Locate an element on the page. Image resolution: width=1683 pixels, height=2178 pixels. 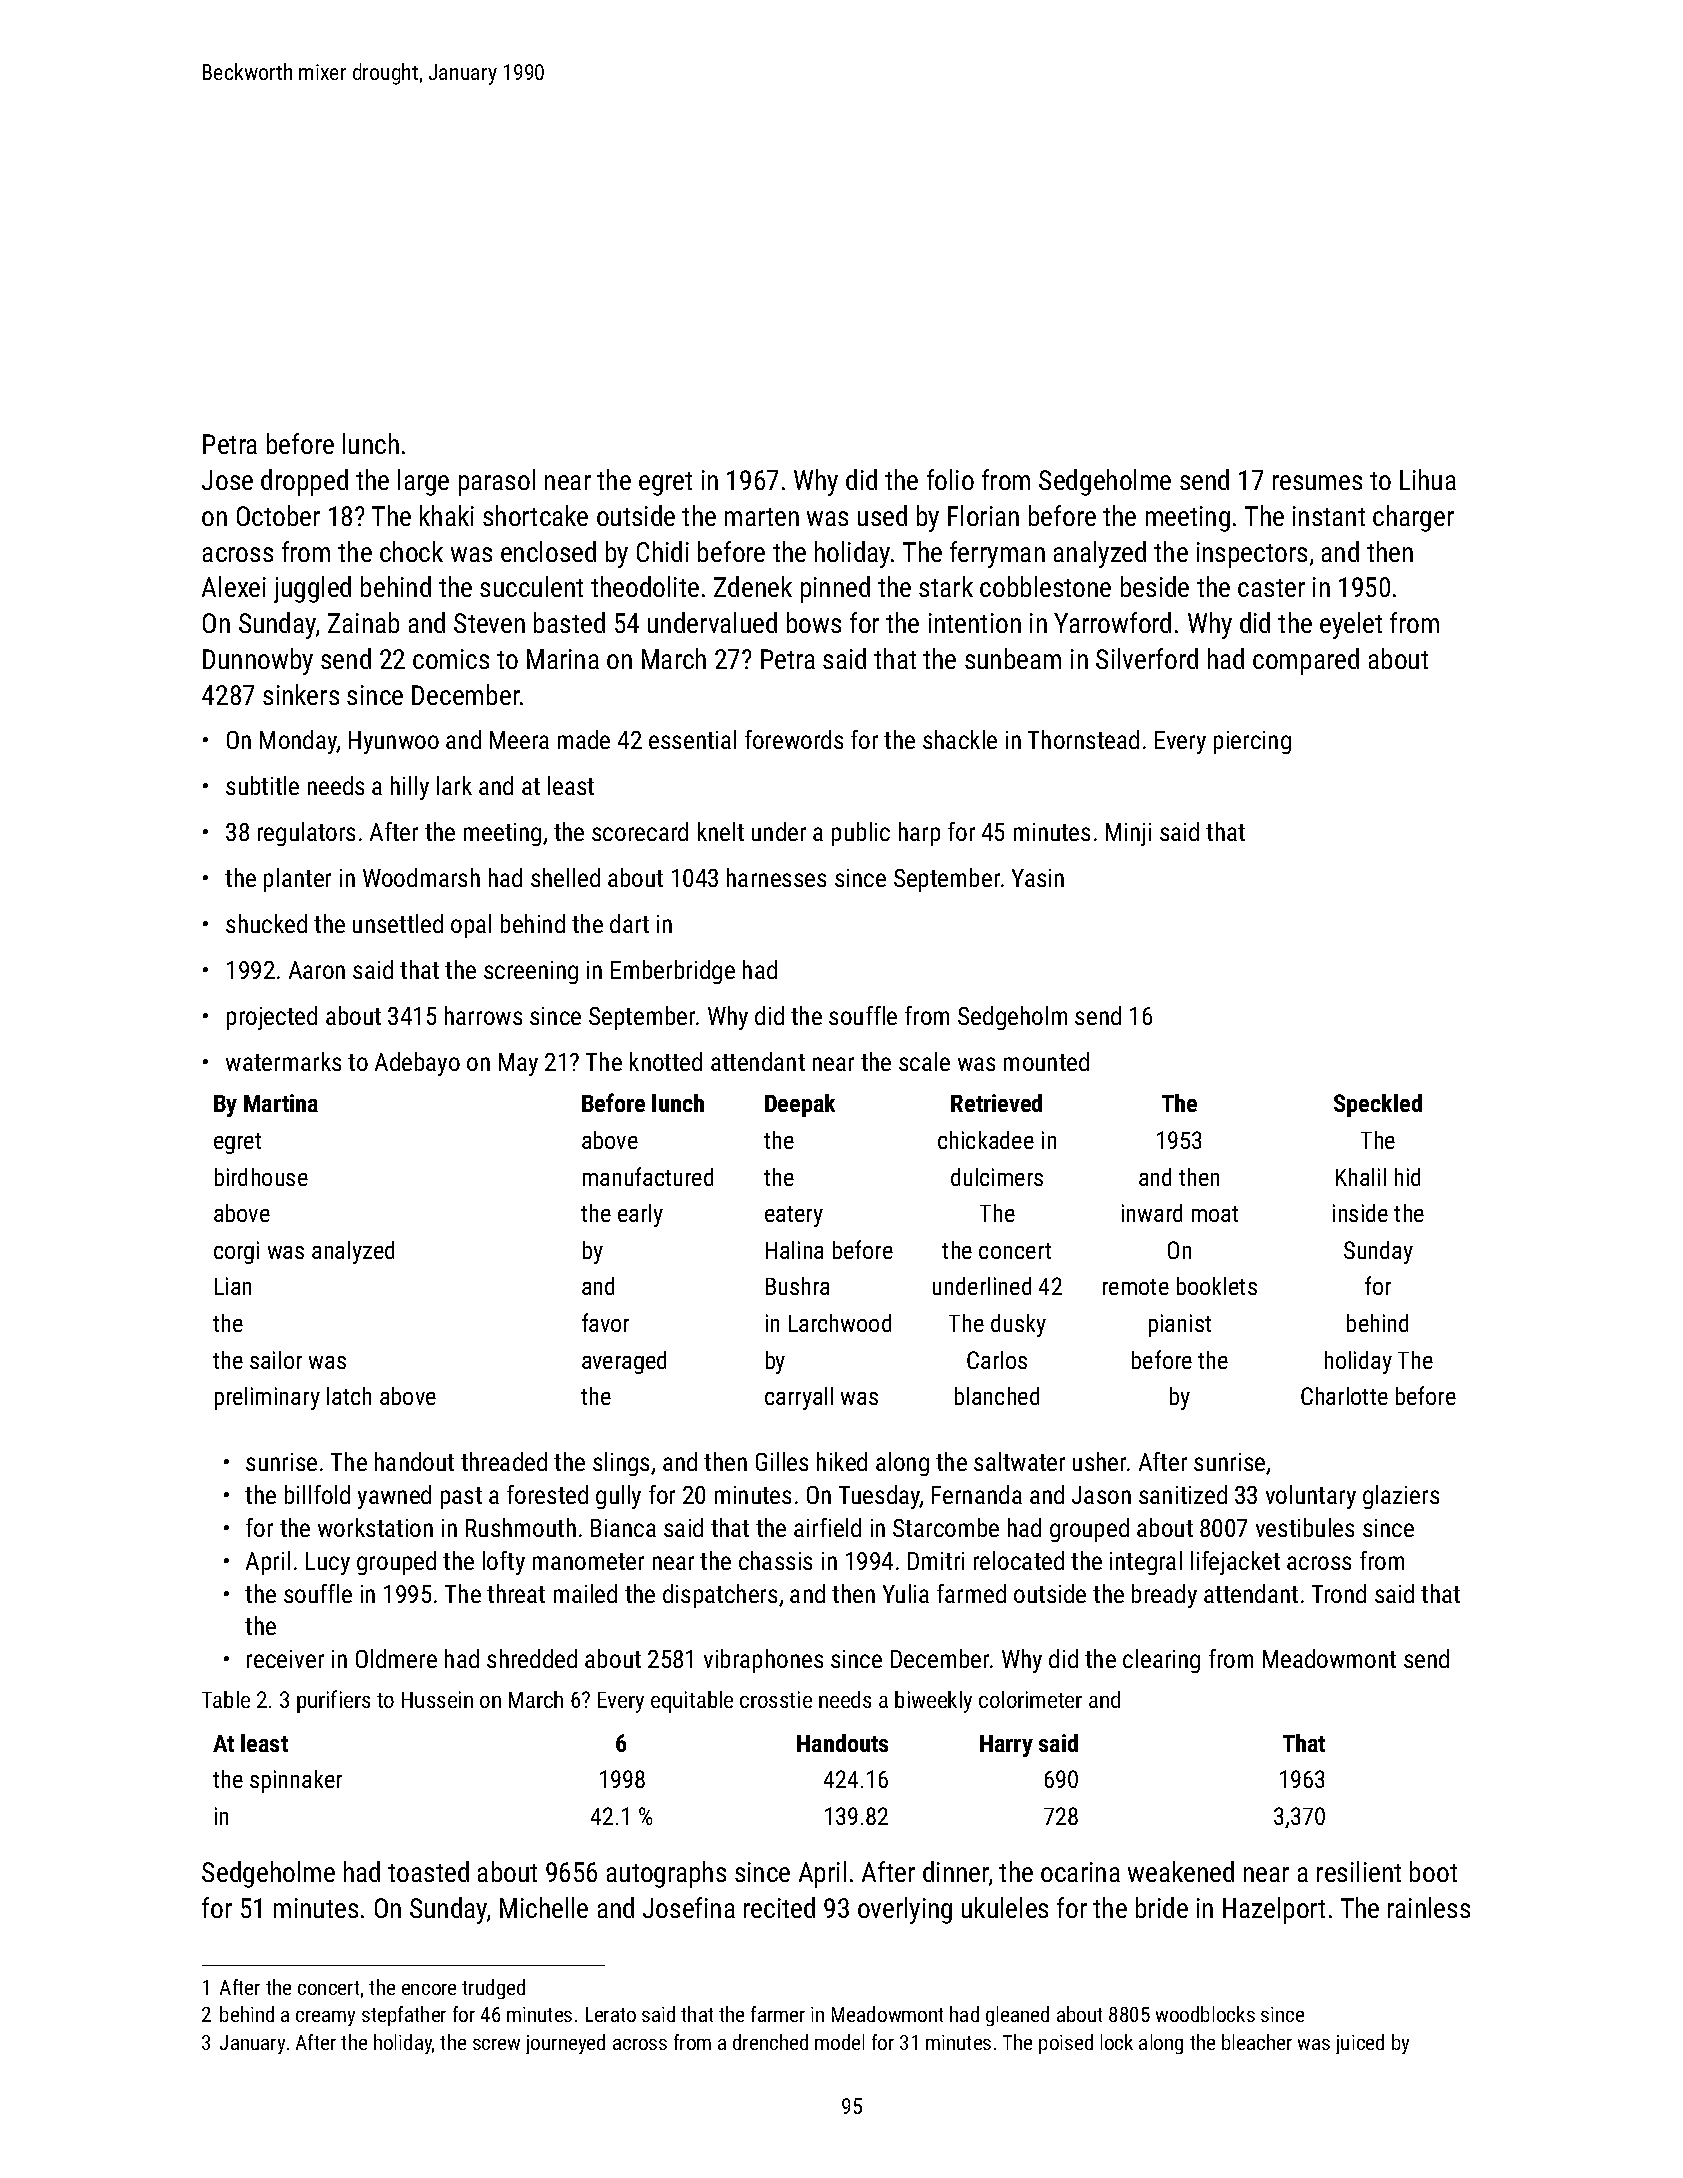
succulent is located at coordinates (531, 586).
